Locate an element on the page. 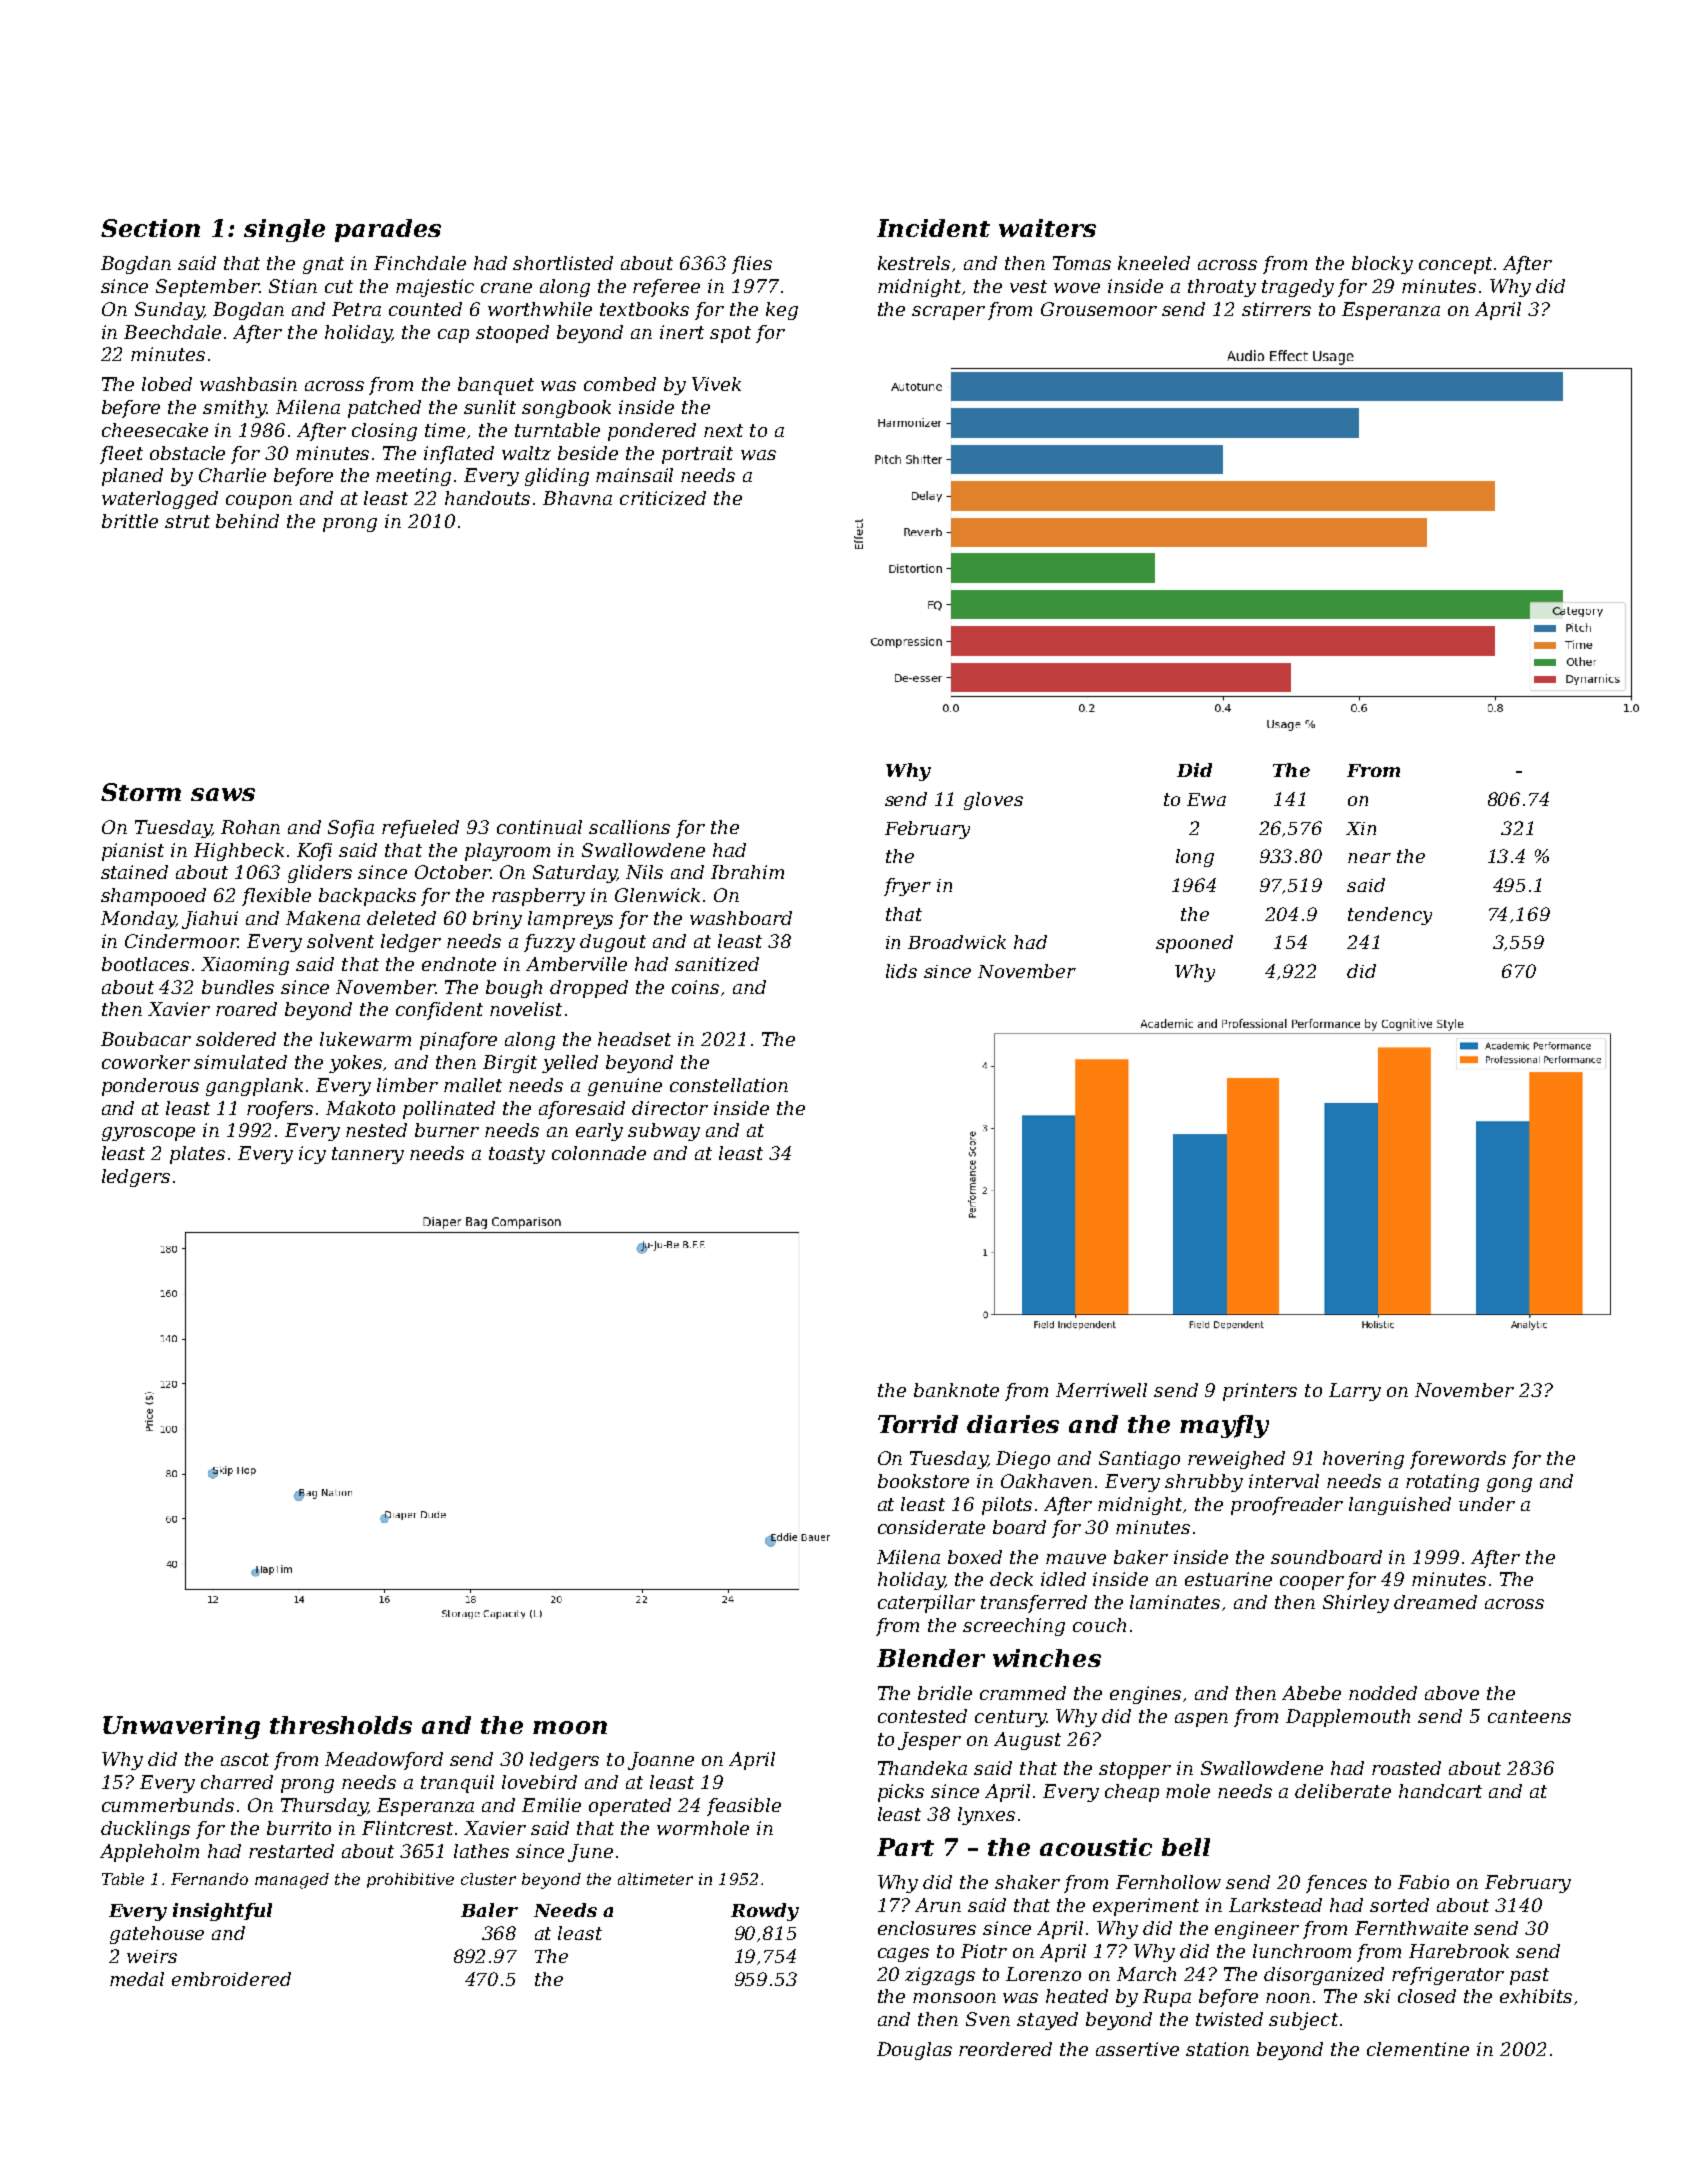 The height and width of the image is (2178, 1683). printers is located at coordinates (1260, 1392).
